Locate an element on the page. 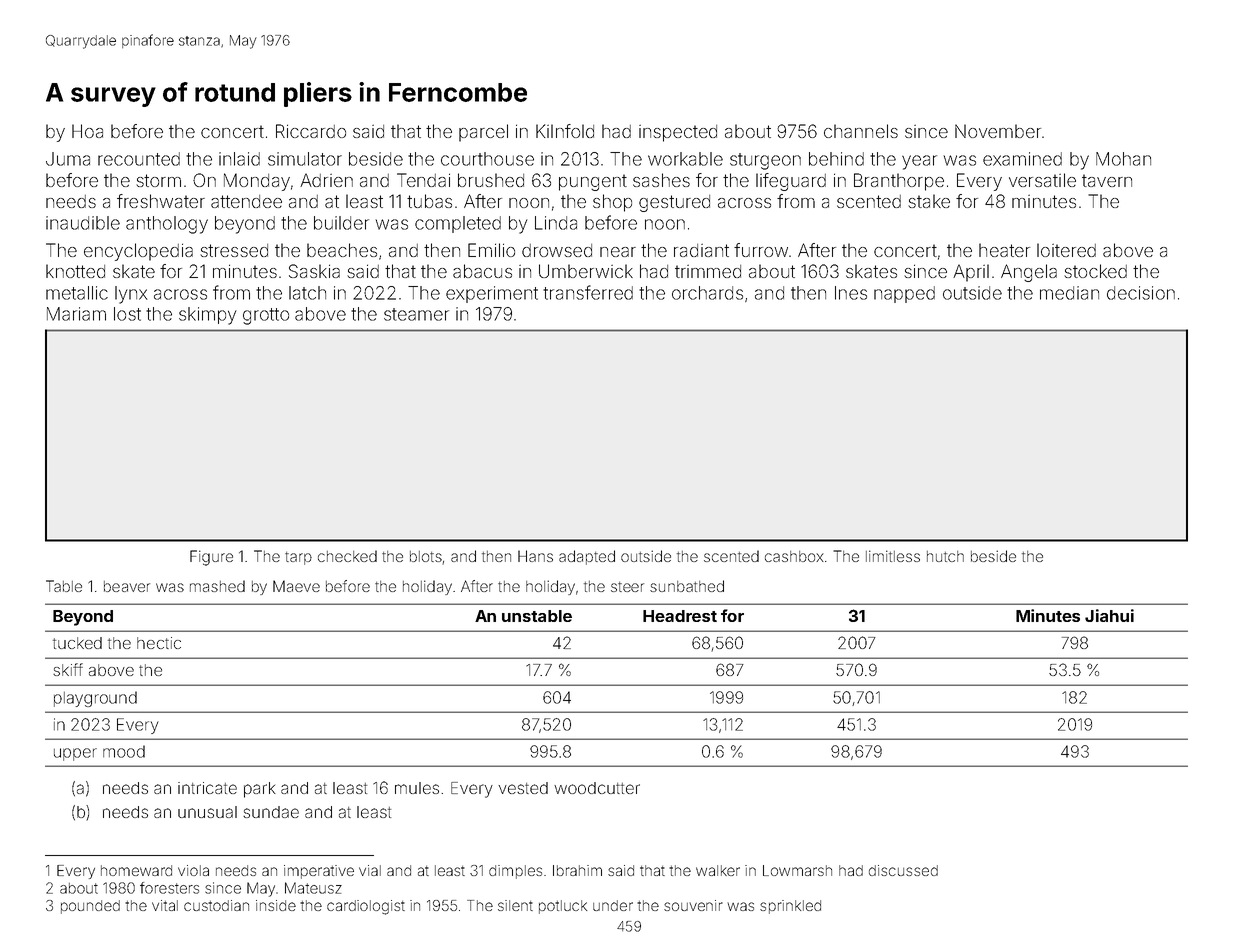 Image resolution: width=1233 pixels, height=952 pixels. woodcutter is located at coordinates (597, 788).
